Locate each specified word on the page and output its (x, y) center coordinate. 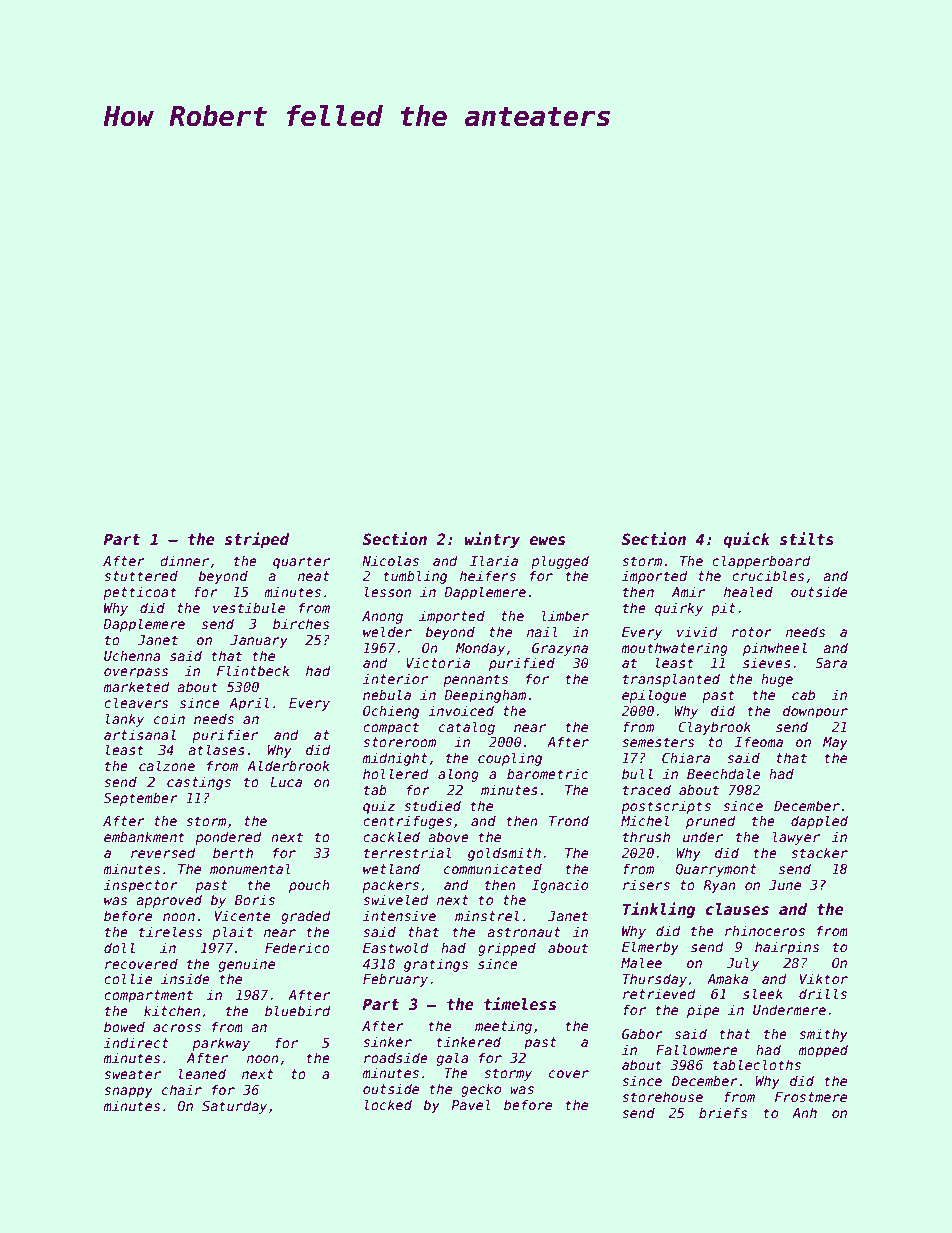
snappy (128, 1092)
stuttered (141, 575)
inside (185, 978)
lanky (125, 720)
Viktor (824, 978)
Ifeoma (759, 741)
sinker (387, 1041)
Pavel (471, 1104)
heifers (488, 575)
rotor (752, 632)
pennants (475, 680)
